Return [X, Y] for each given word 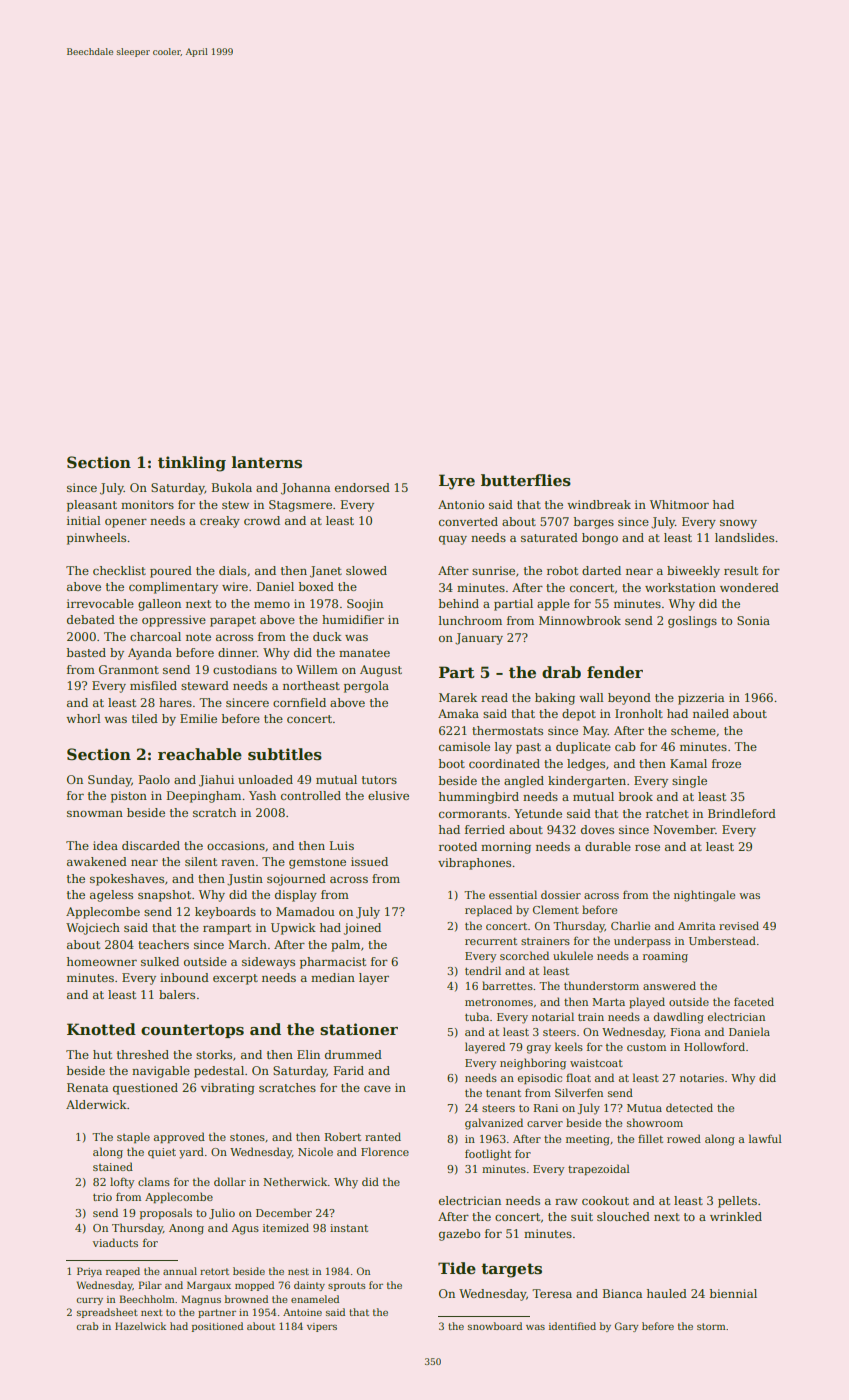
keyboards [225, 913]
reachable [200, 754]
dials [232, 570]
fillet [650, 1138]
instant [349, 1228]
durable [608, 846]
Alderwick [96, 1104]
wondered [749, 587]
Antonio [461, 504]
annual [180, 1271]
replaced [488, 910]
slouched [623, 1216]
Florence [385, 1151]
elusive [388, 795]
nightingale [704, 896]
